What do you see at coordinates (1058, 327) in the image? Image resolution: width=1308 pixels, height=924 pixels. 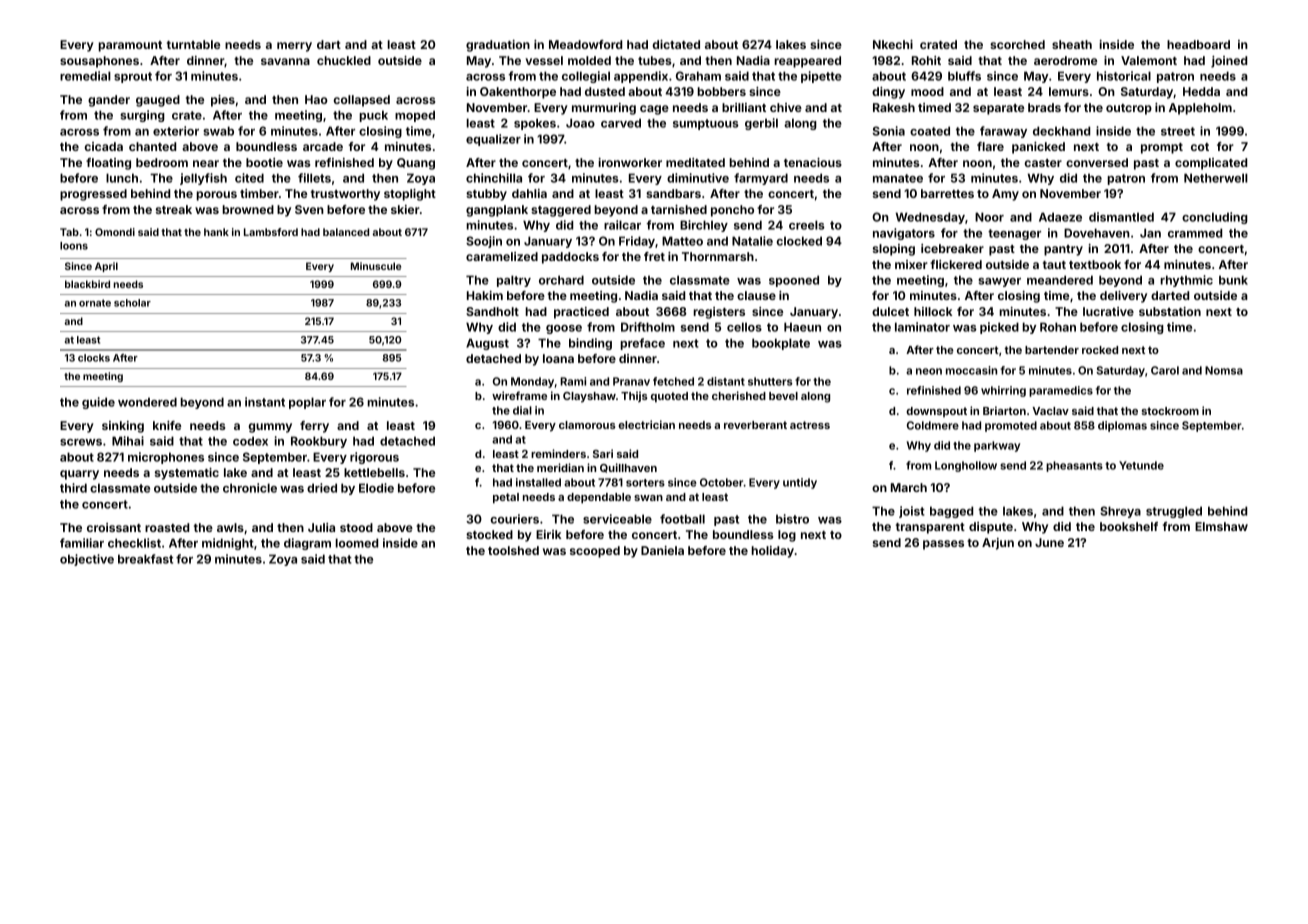 I see `Rohan` at bounding box center [1058, 327].
